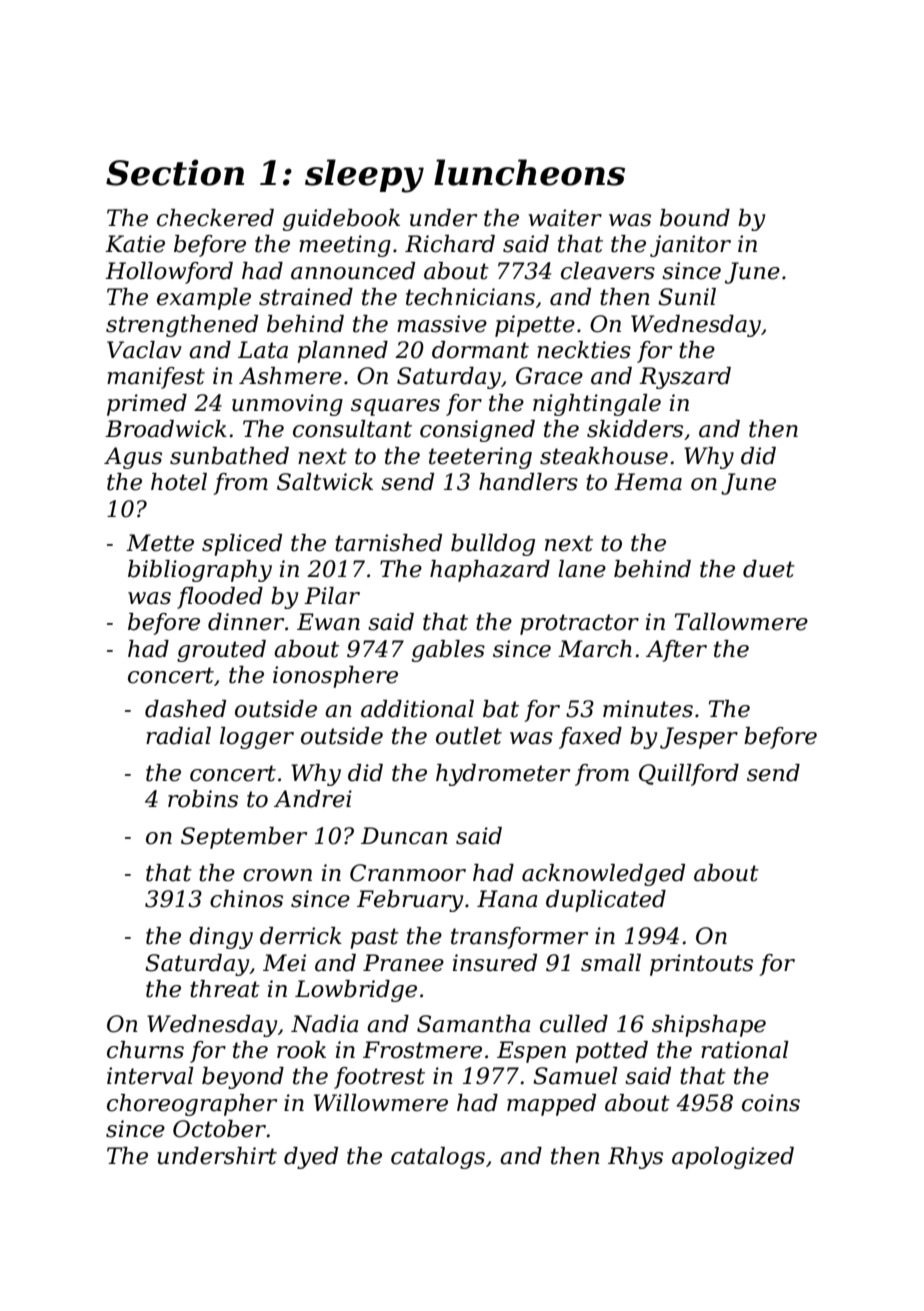 The height and width of the image is (1311, 924). I want to click on cleavers, so click(608, 271).
